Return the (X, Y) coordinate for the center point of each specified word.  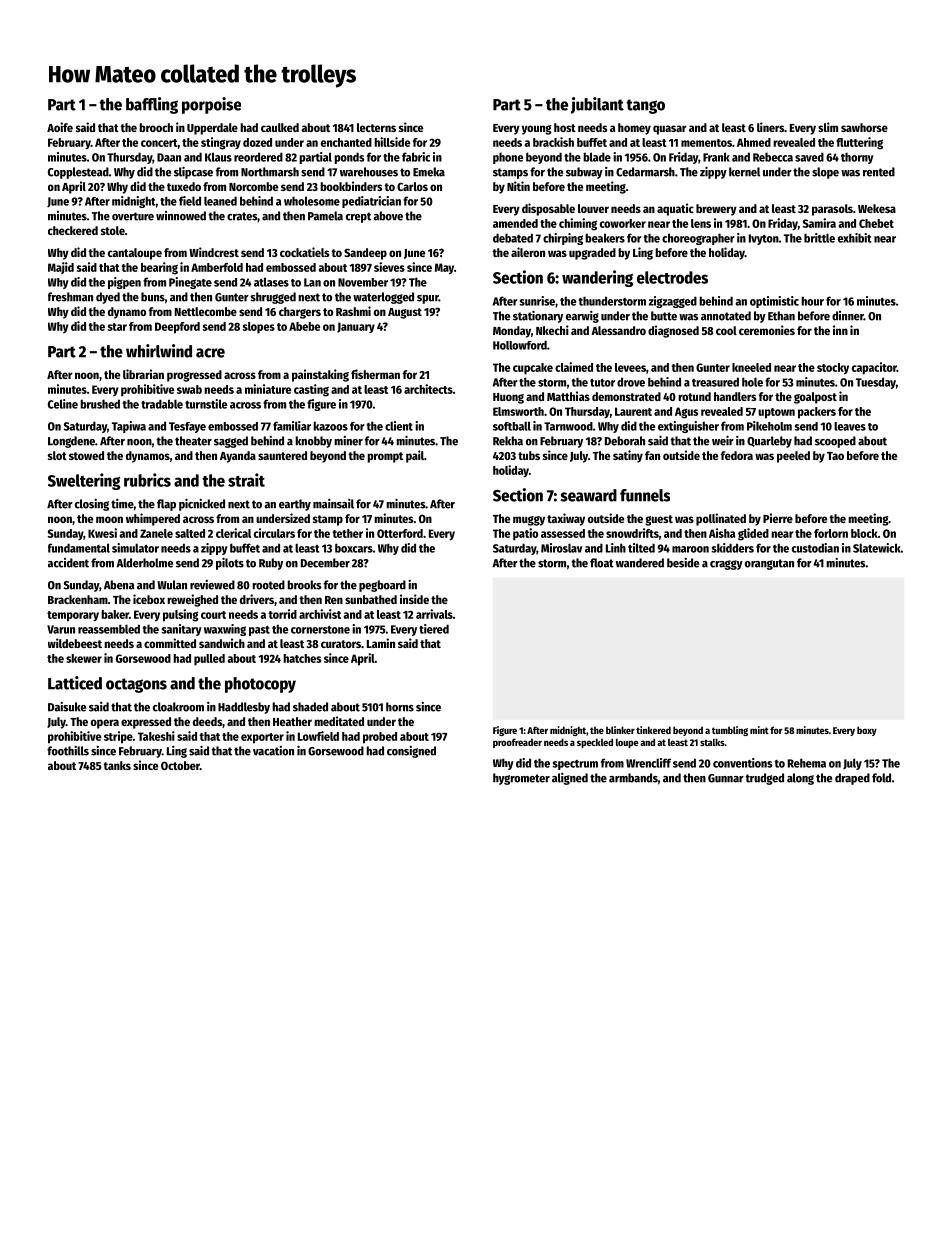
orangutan (769, 564)
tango (645, 106)
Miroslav (561, 548)
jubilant (597, 105)
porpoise (211, 105)
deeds (207, 721)
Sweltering (84, 481)
